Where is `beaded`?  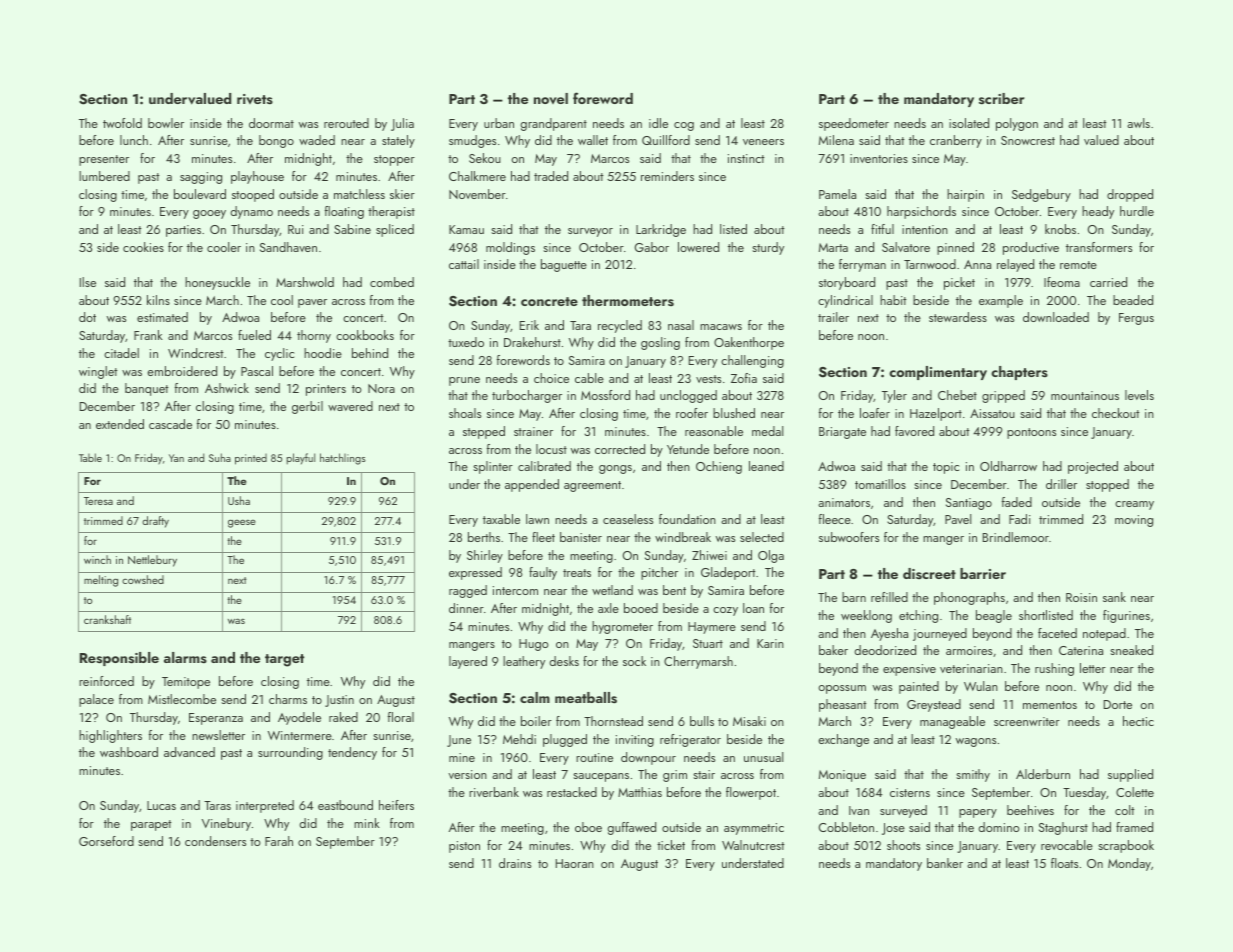
beaded is located at coordinates (1133, 300).
